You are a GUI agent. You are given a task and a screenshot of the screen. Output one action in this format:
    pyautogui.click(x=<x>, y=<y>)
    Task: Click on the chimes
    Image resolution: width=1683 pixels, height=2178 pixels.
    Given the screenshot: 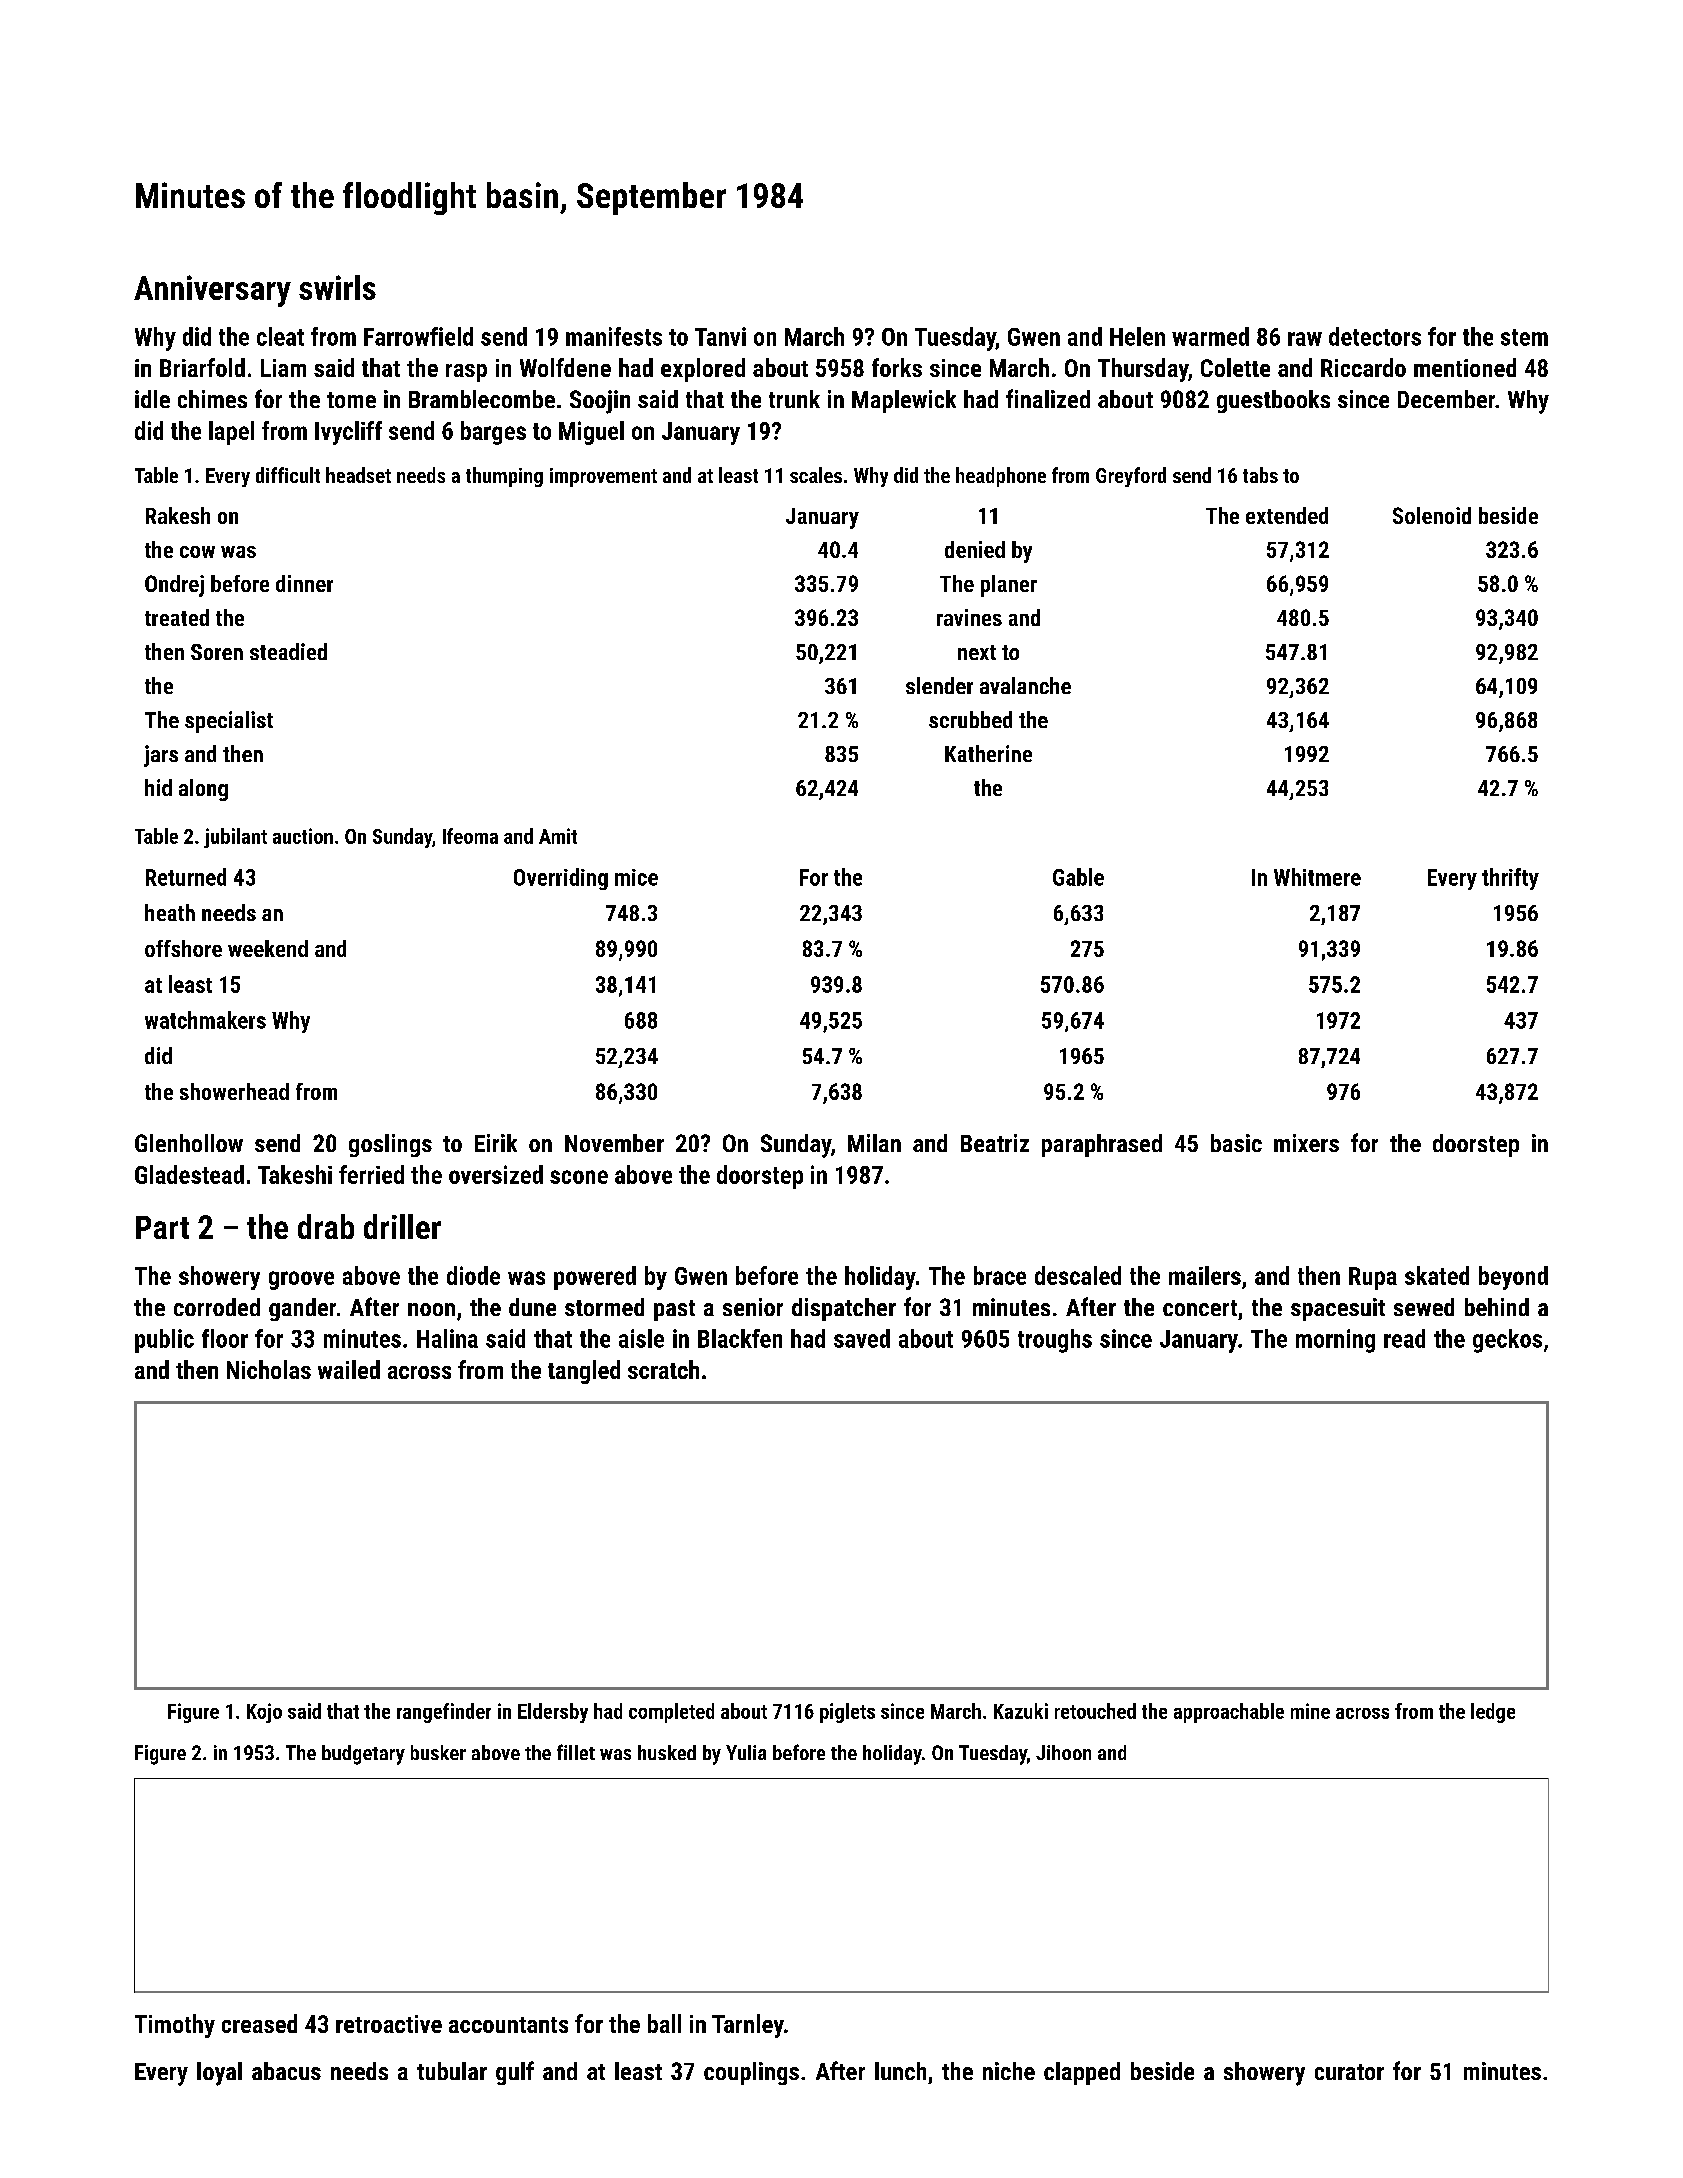 What is the action you would take?
    pyautogui.click(x=212, y=399)
